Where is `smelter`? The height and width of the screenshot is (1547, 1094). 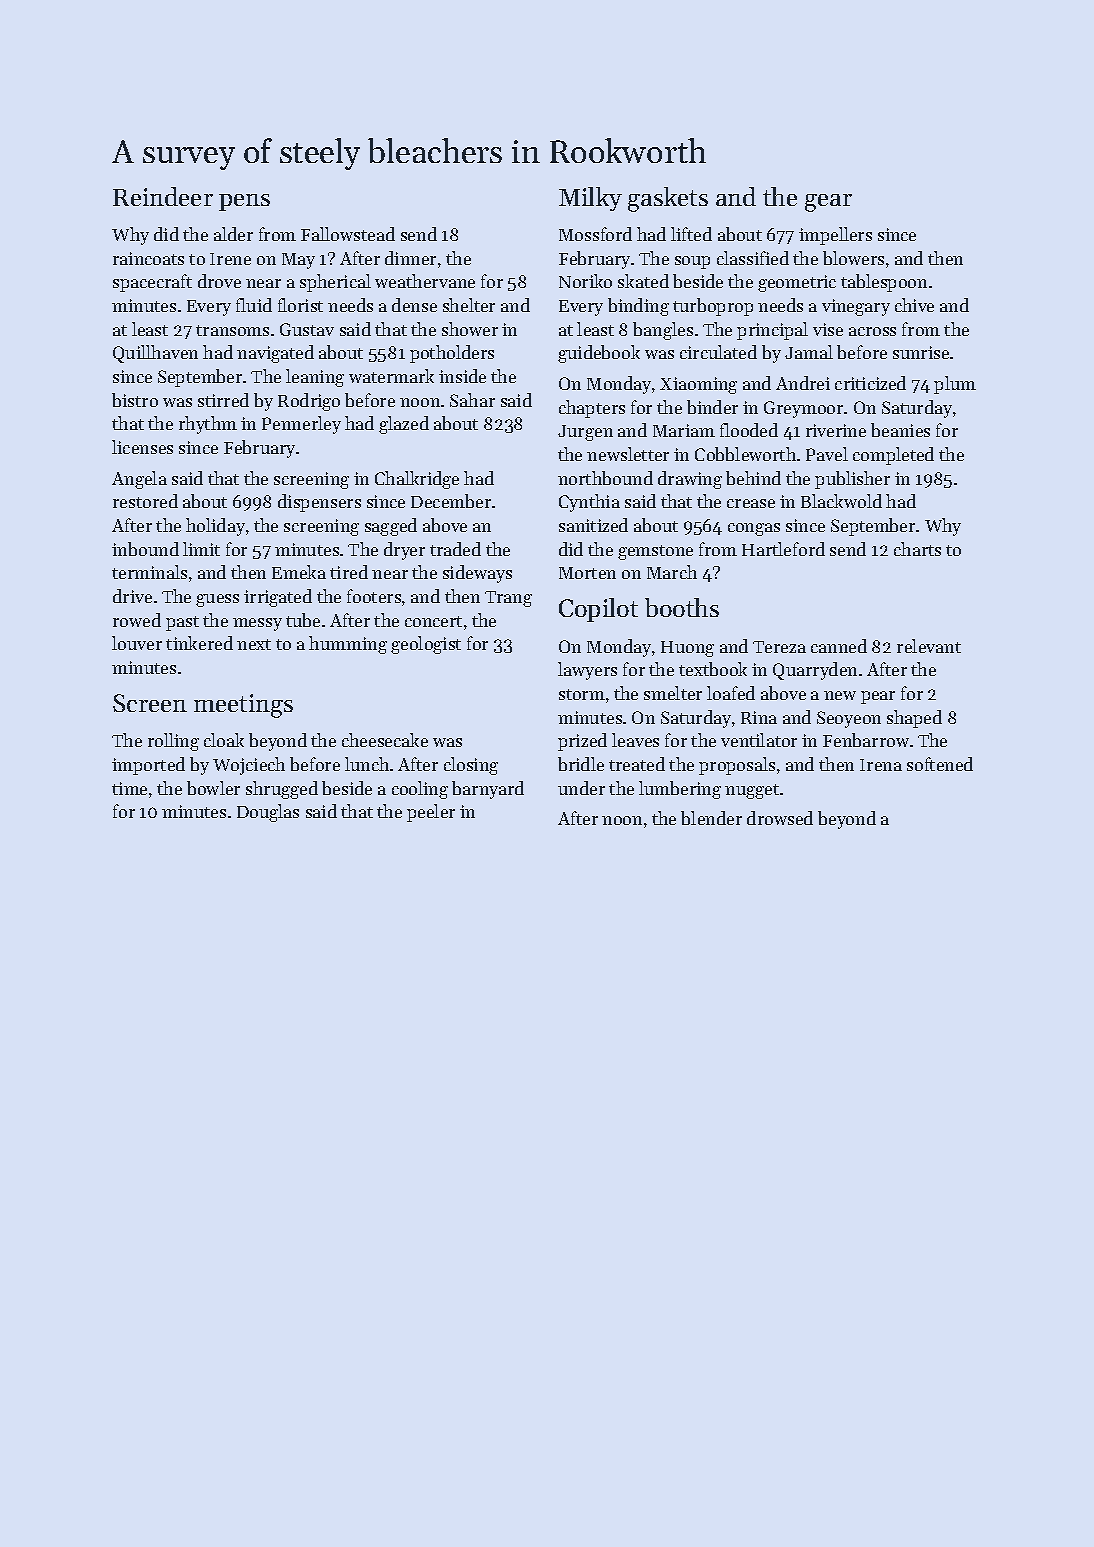 smelter is located at coordinates (673, 693).
